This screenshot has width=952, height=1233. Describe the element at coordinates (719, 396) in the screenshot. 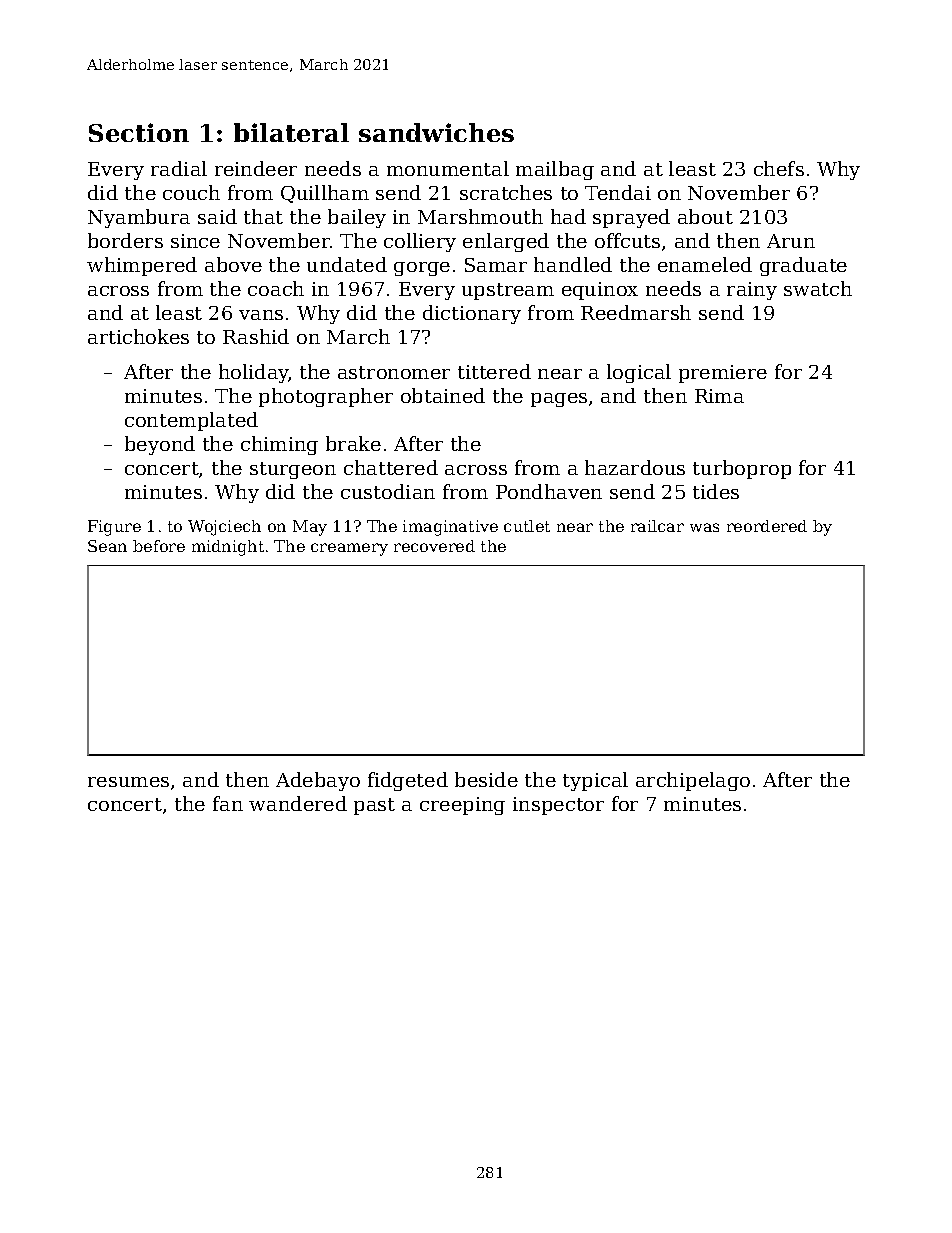

I see `Rima` at that location.
